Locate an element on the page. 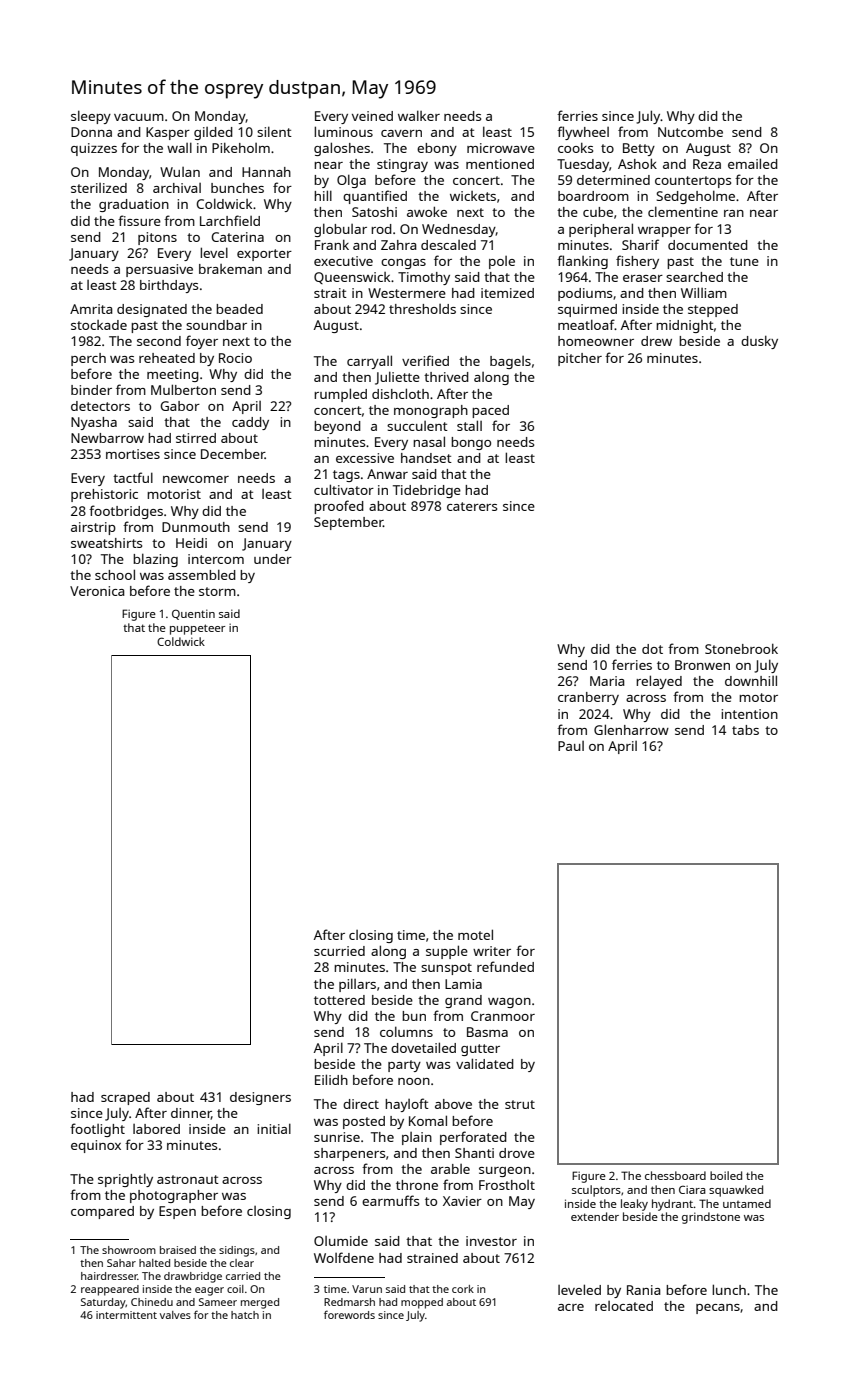 The width and height of the image is (849, 1400). wickets is located at coordinates (473, 196).
